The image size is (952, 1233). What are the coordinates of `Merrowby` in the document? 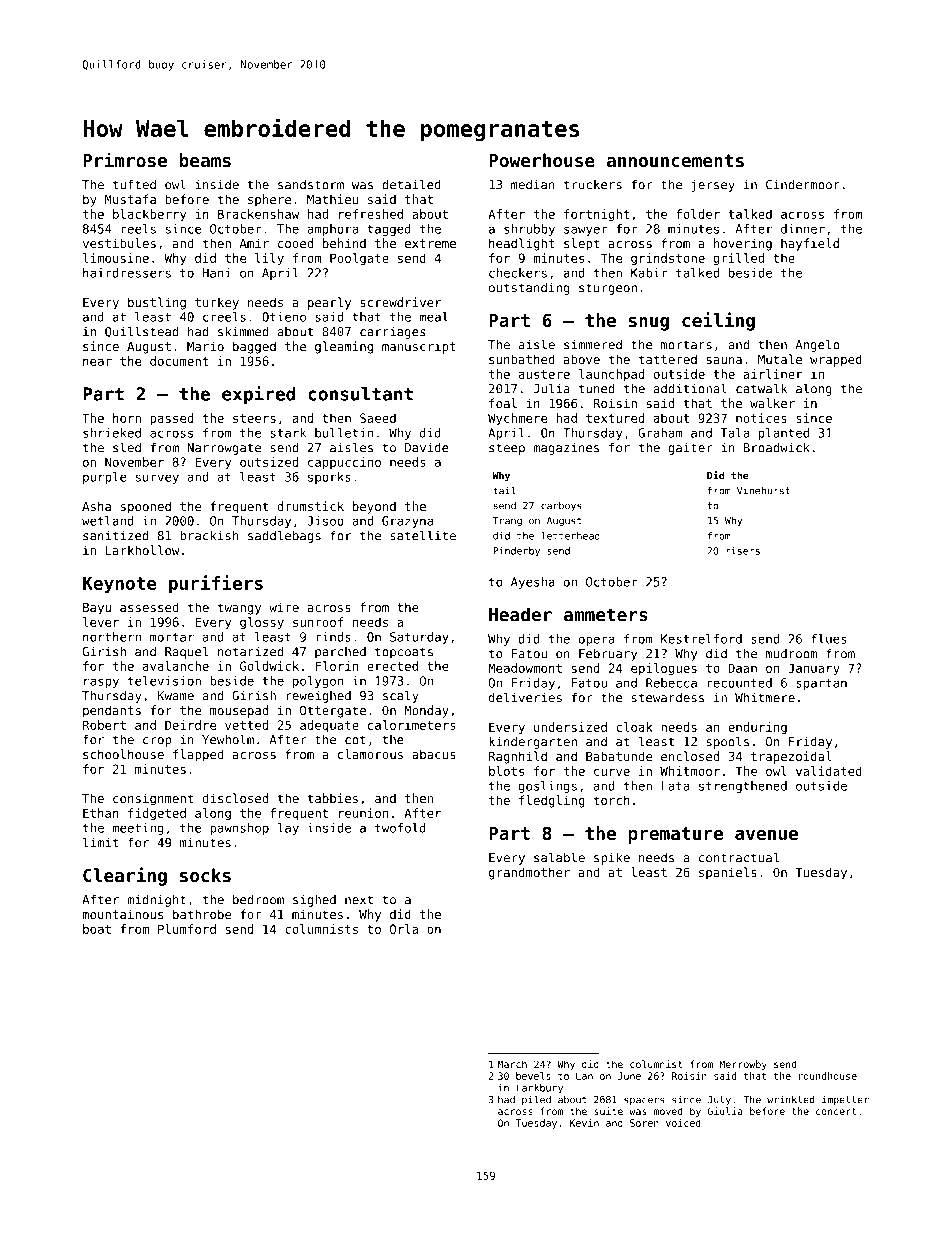 It's located at (743, 1065).
